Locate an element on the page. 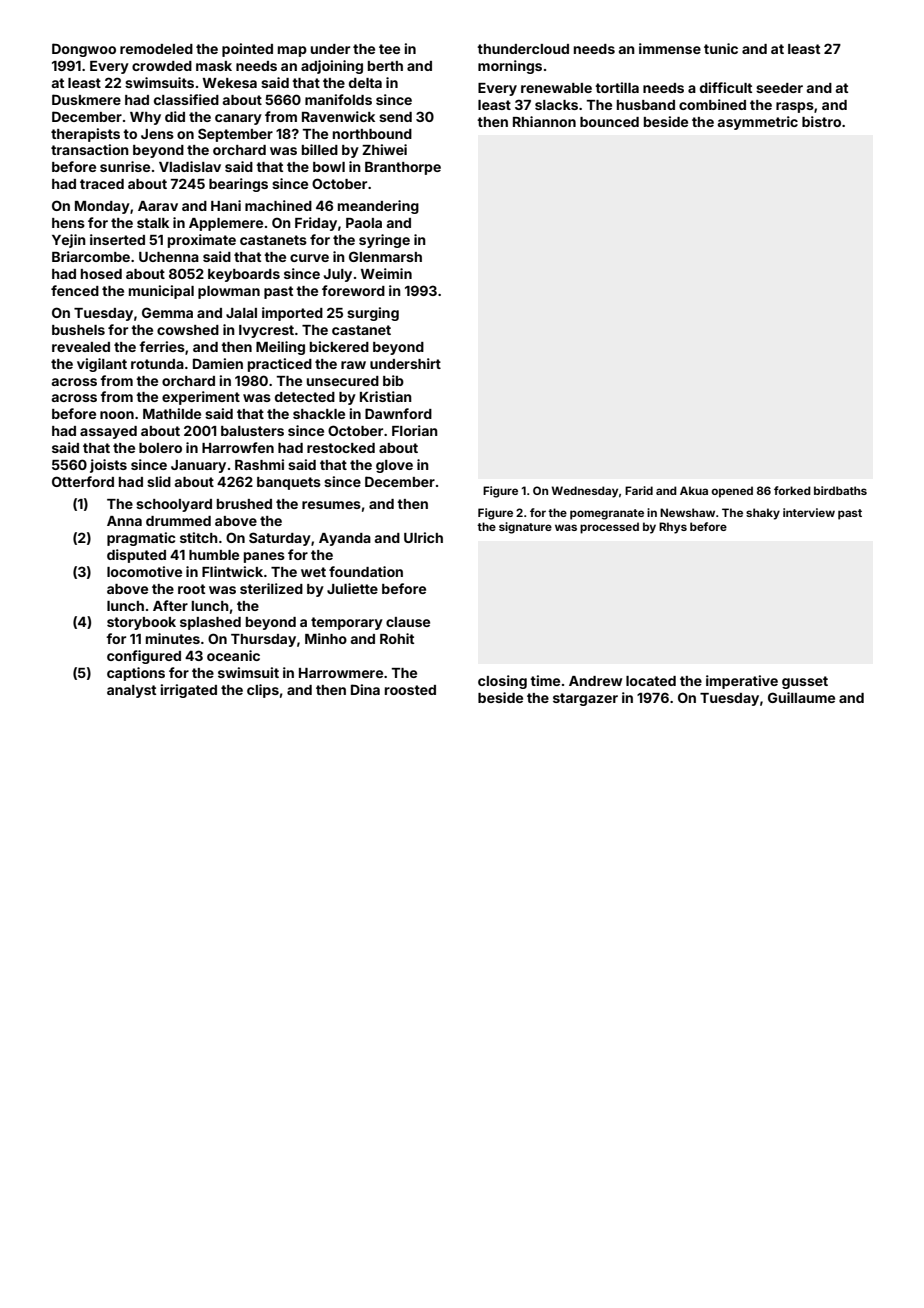 This document has height=1308, width=924. clause is located at coordinates (408, 622).
